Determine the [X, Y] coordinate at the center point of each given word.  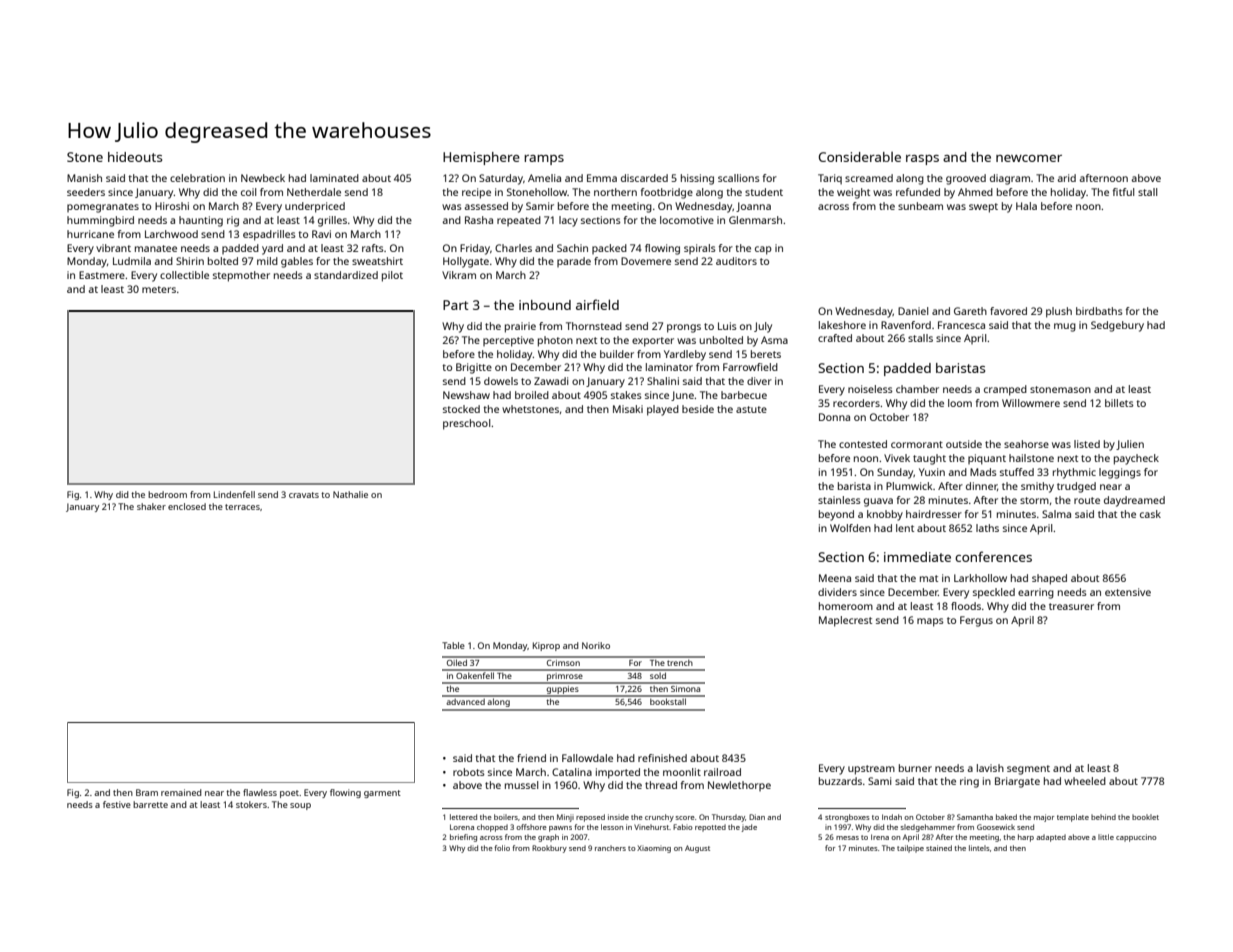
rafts [373, 248]
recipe [476, 193]
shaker [151, 506]
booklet [1145, 817]
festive [117, 804]
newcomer [1029, 158]
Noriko [596, 645]
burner [915, 768]
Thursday [728, 818]
